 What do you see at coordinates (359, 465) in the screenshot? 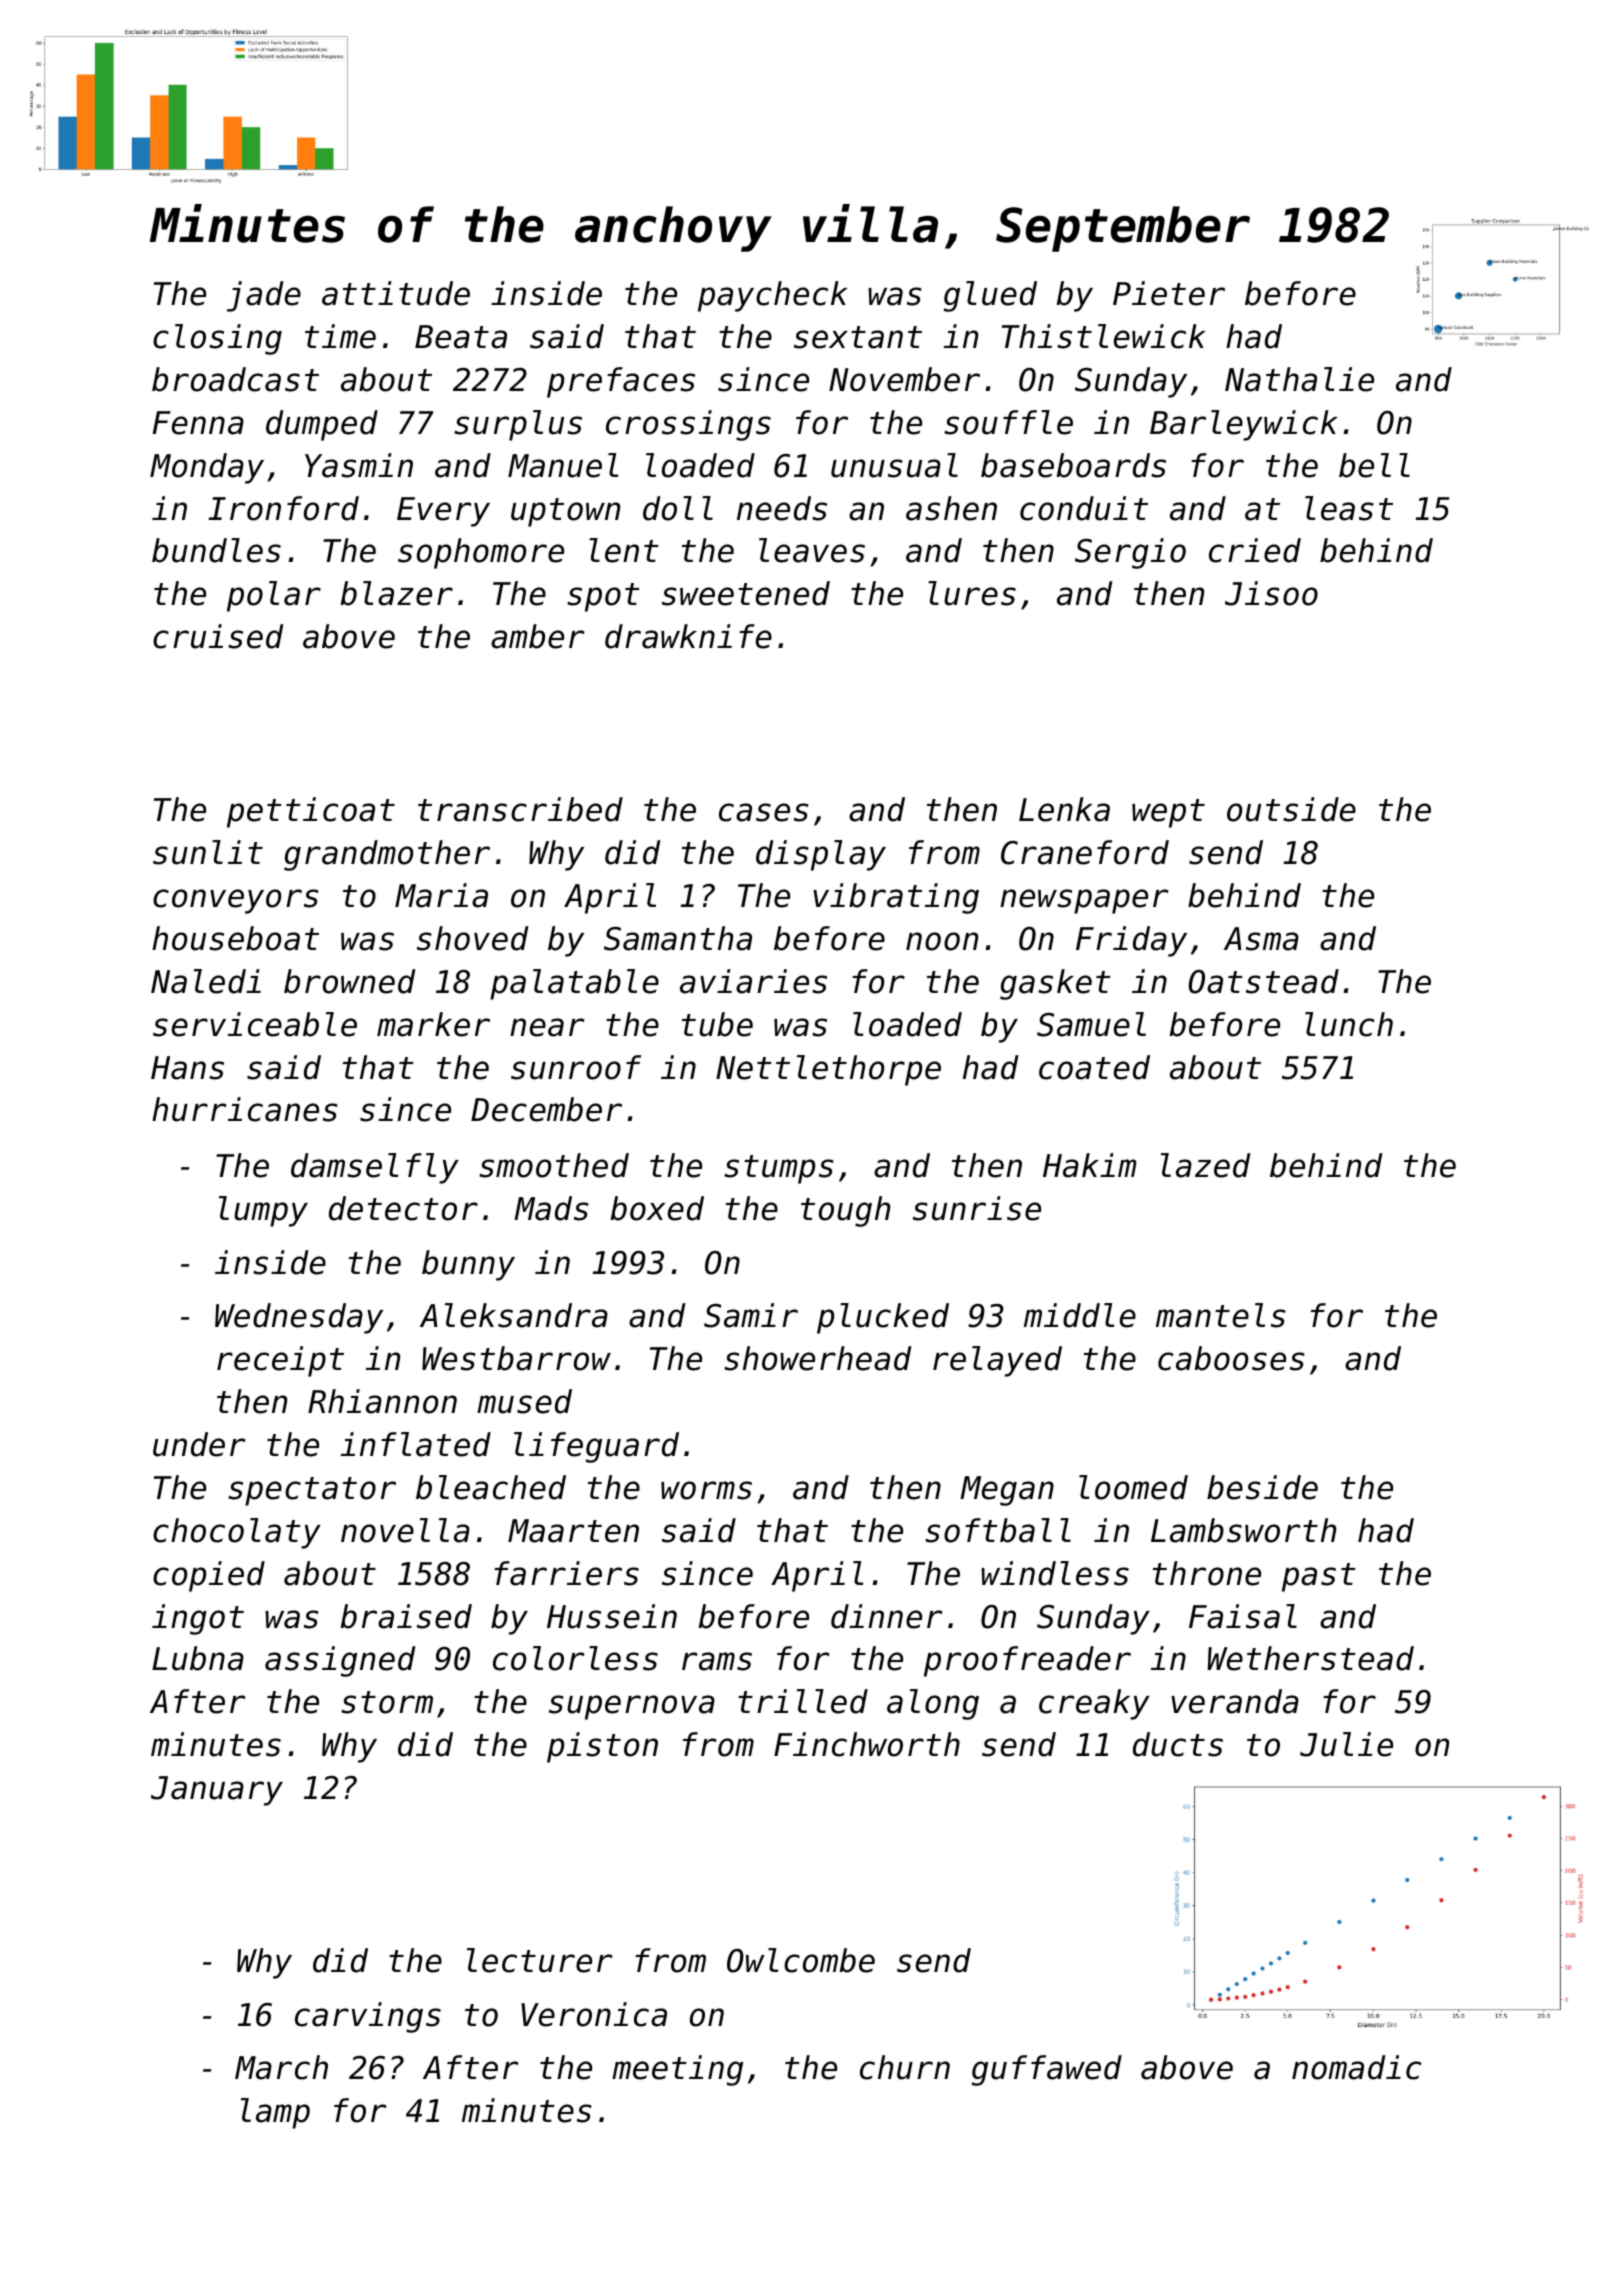
I see `Yasmin` at bounding box center [359, 465].
